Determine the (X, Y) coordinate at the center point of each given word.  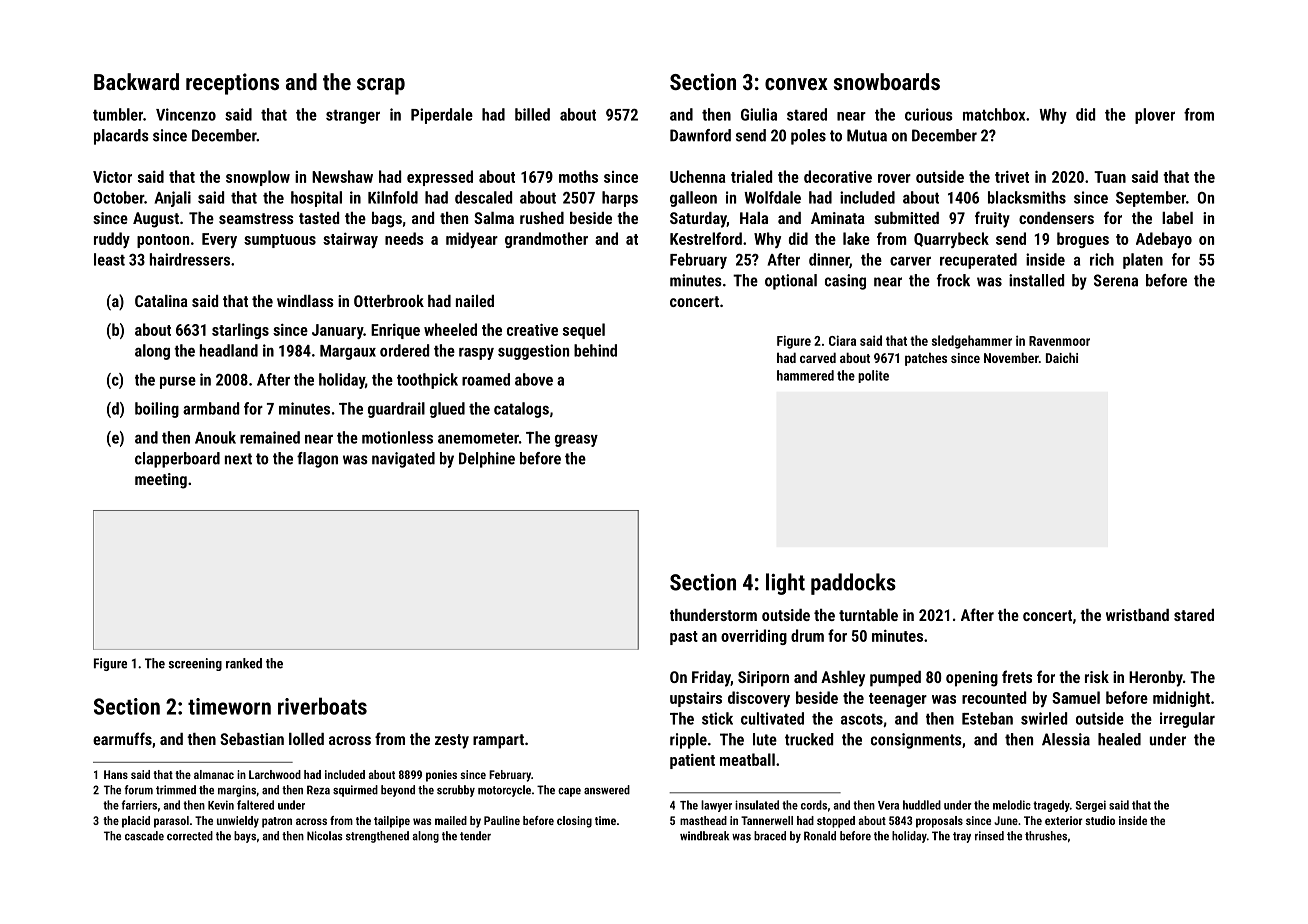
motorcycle (504, 791)
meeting (161, 481)
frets (1017, 676)
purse (178, 383)
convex (796, 84)
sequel (584, 331)
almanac (214, 774)
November (1011, 357)
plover (1155, 116)
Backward (136, 81)
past (684, 638)
